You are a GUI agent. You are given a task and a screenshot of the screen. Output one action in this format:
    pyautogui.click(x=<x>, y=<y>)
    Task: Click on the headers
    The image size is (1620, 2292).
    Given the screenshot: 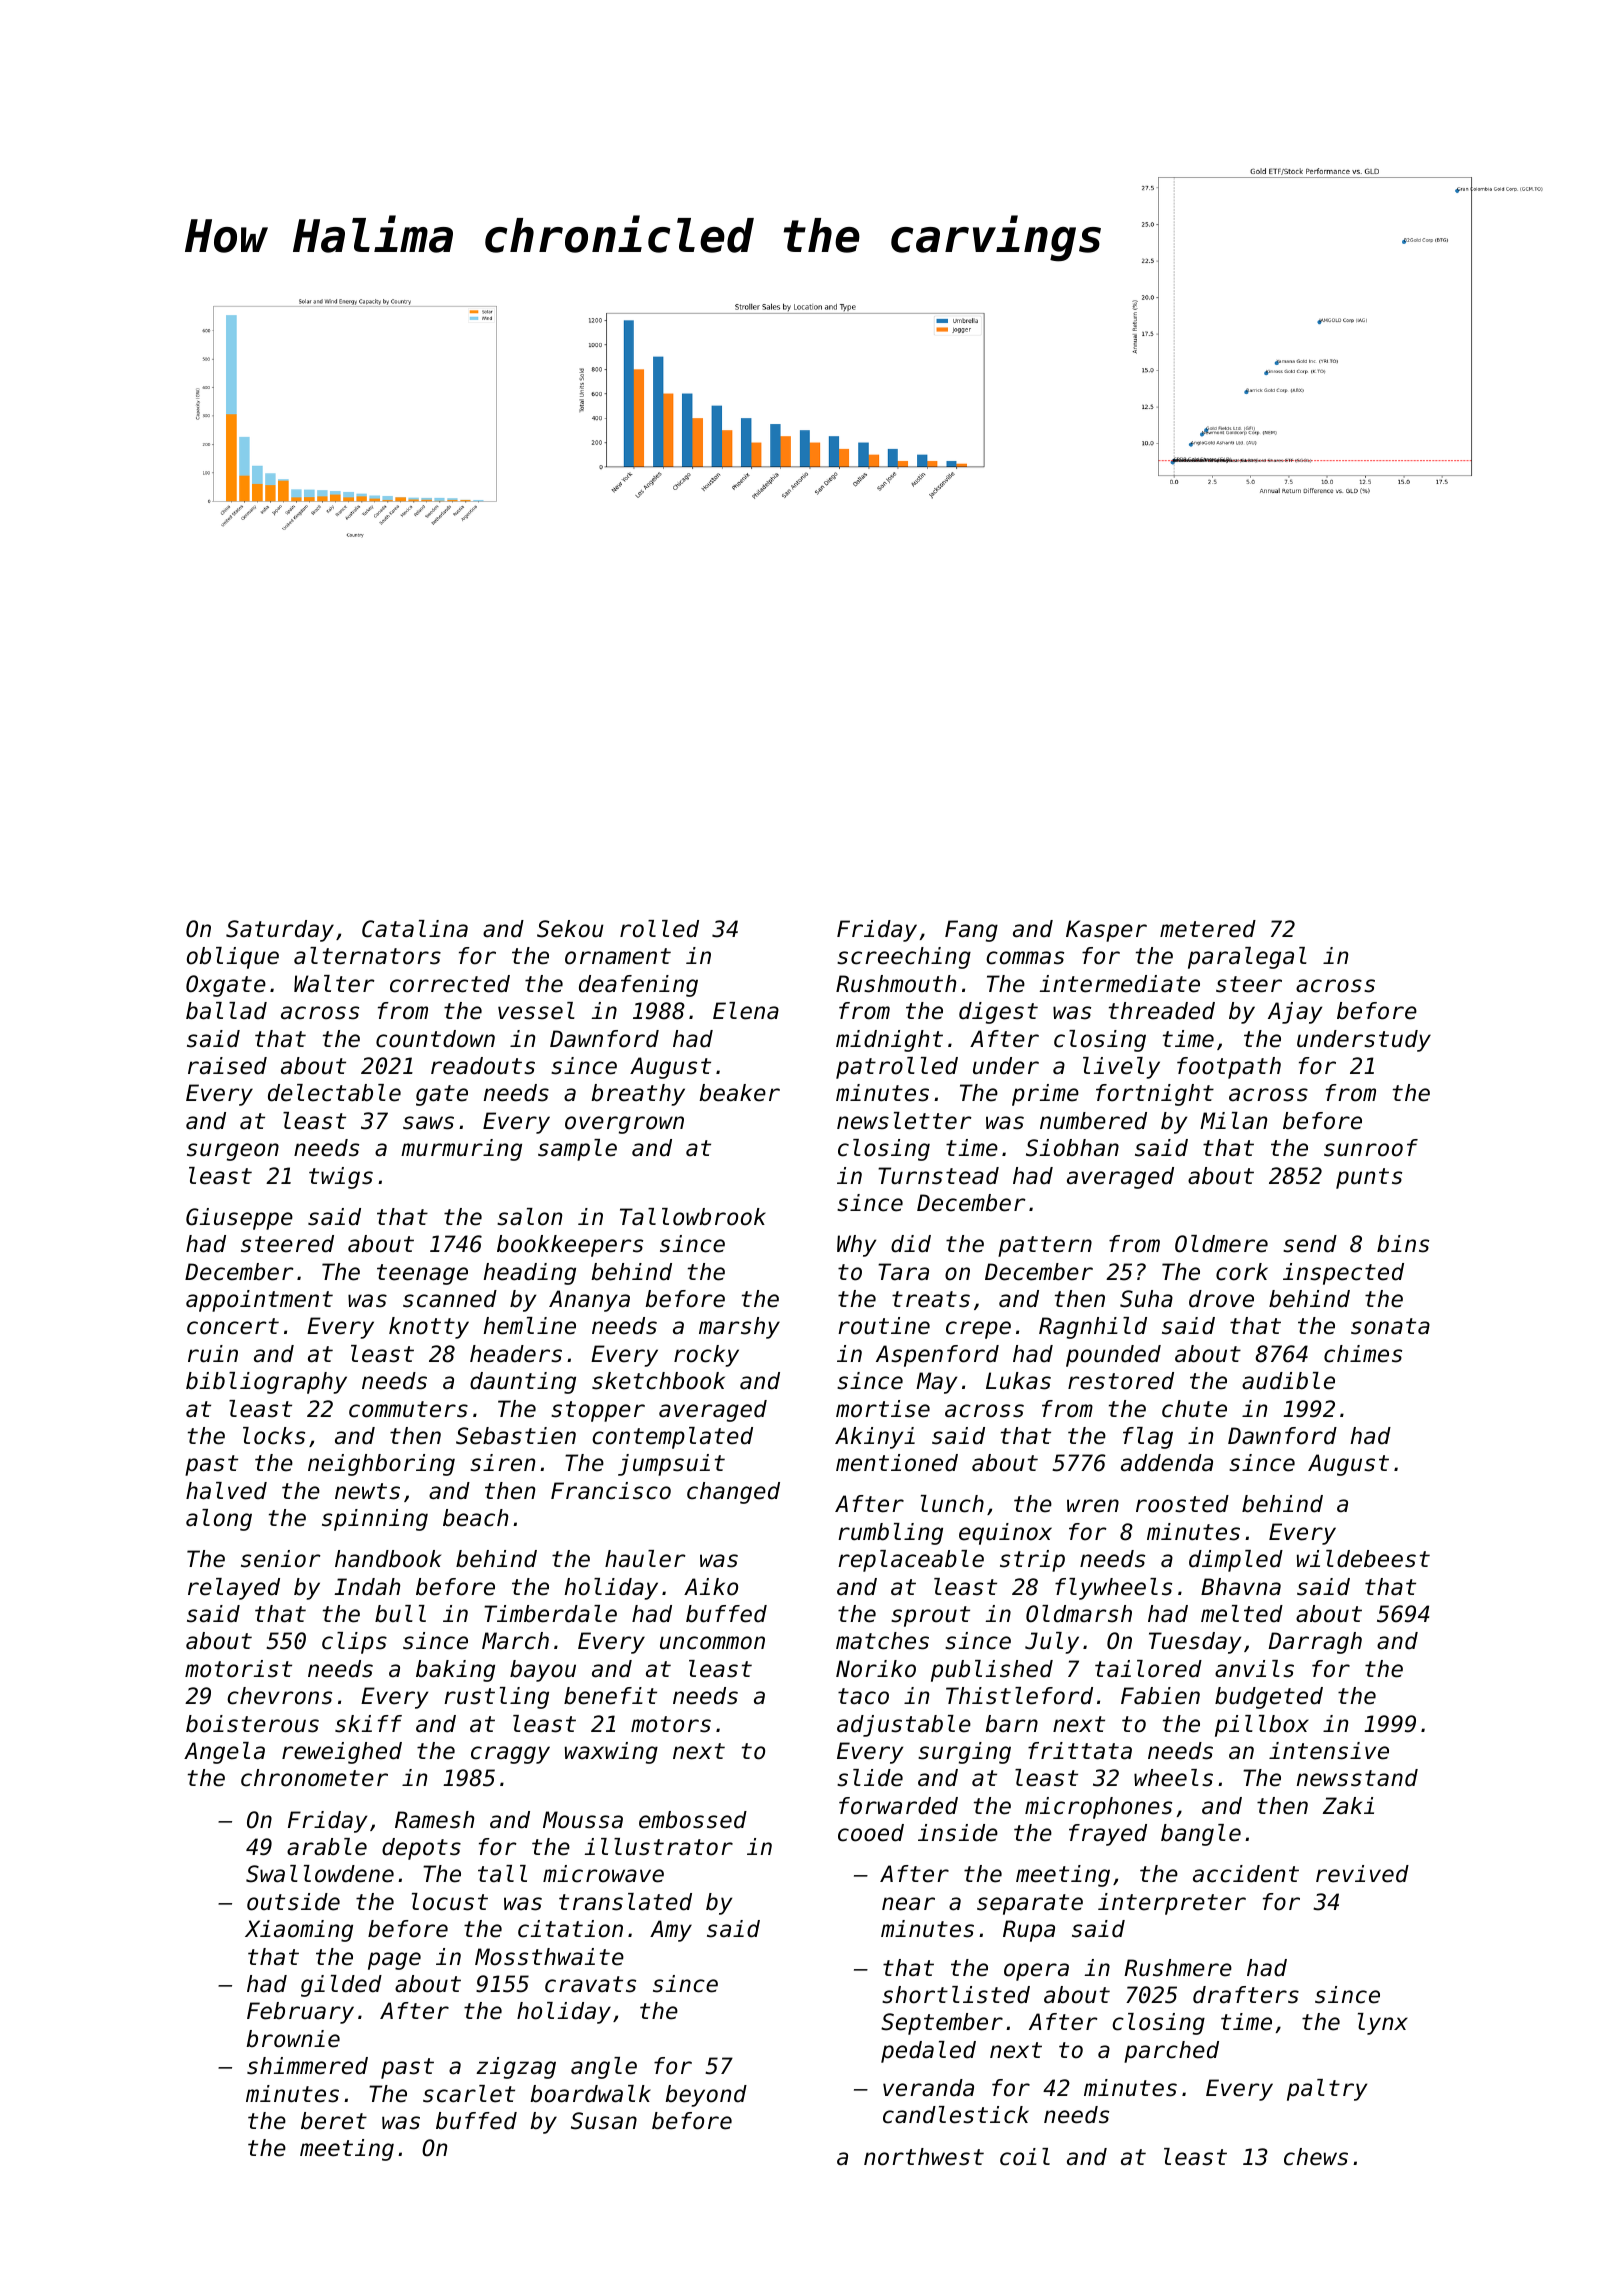 What is the action you would take?
    pyautogui.click(x=516, y=1354)
